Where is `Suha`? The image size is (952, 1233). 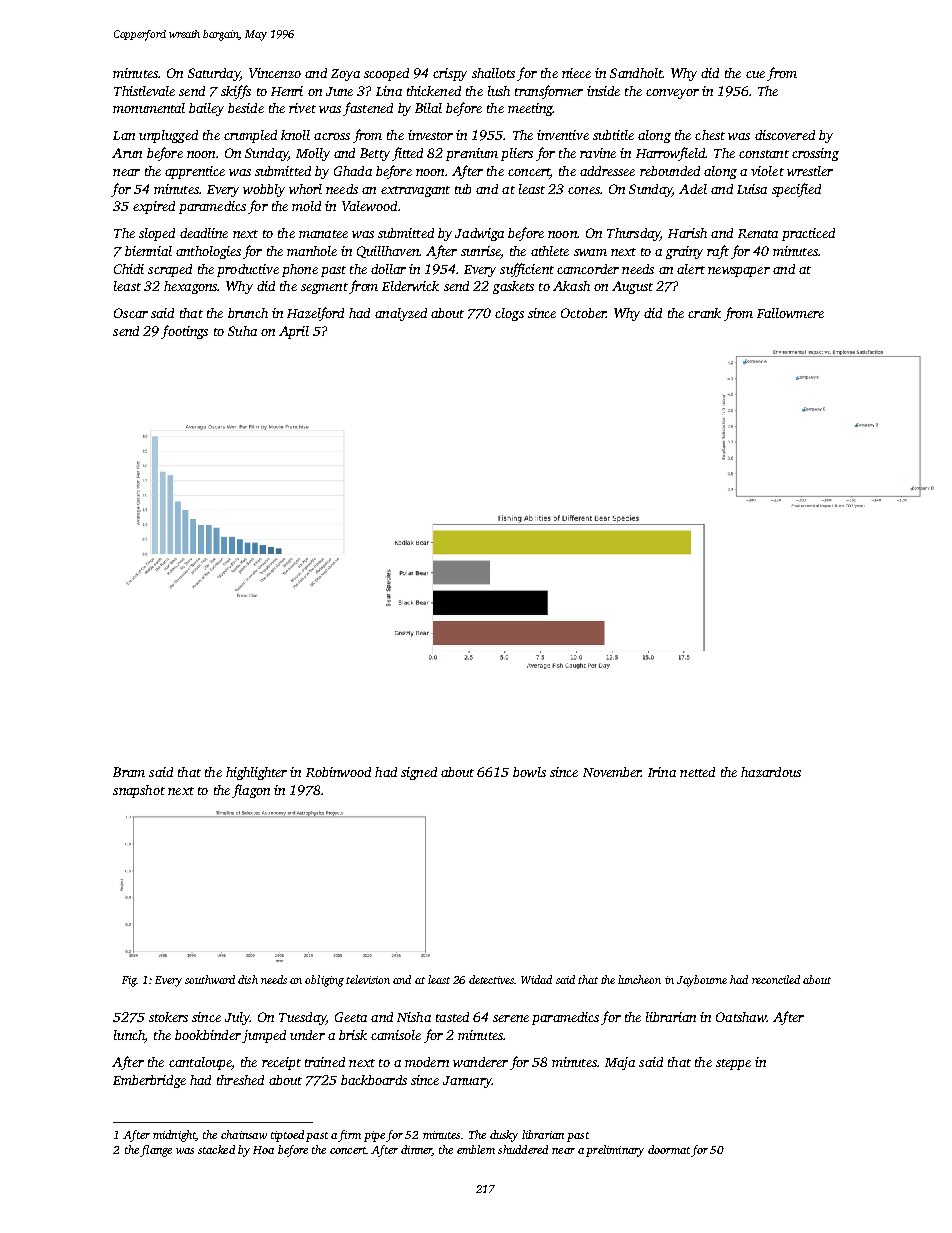
Suha is located at coordinates (242, 331).
